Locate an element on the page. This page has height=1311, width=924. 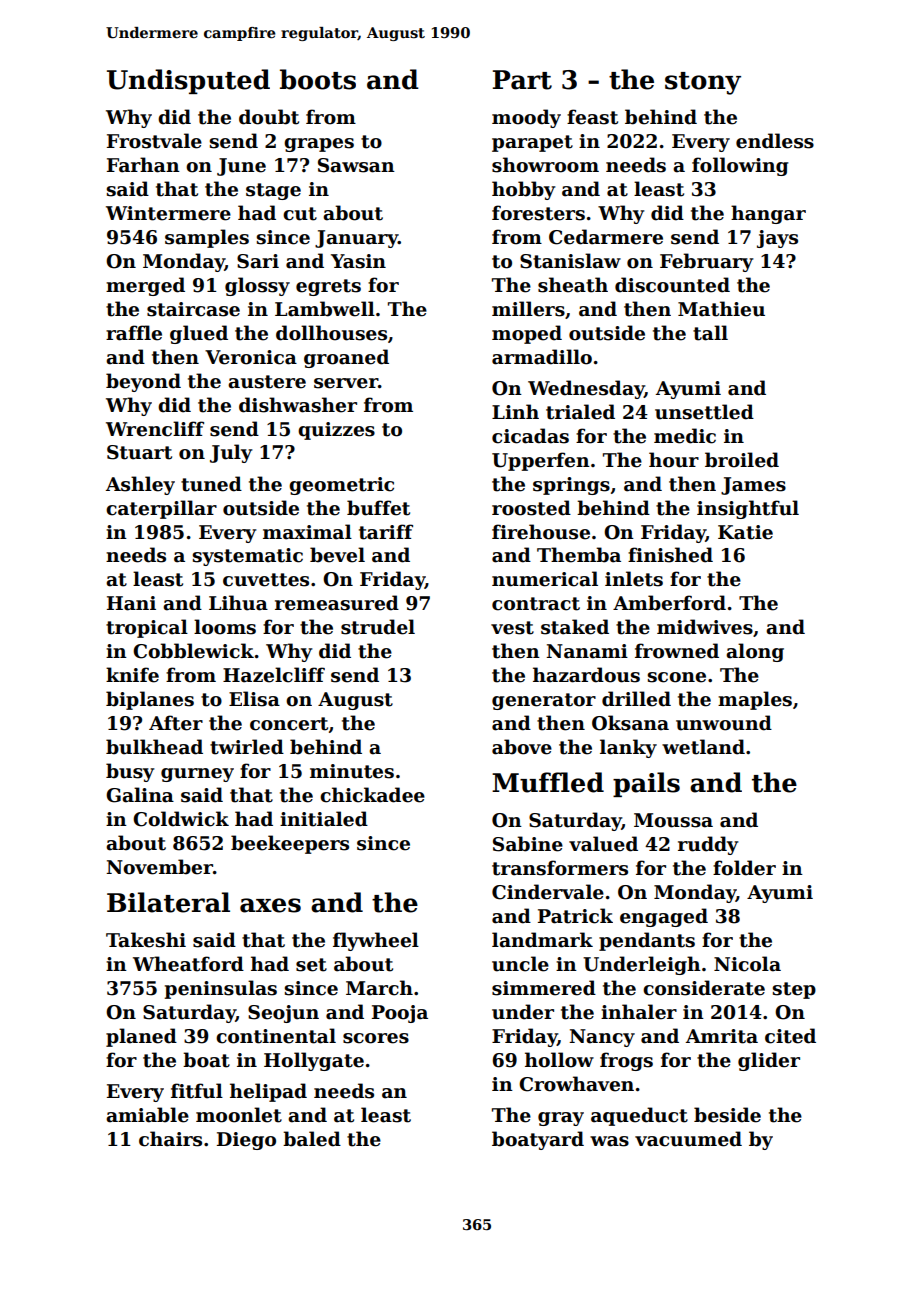
boots is located at coordinates (318, 79).
